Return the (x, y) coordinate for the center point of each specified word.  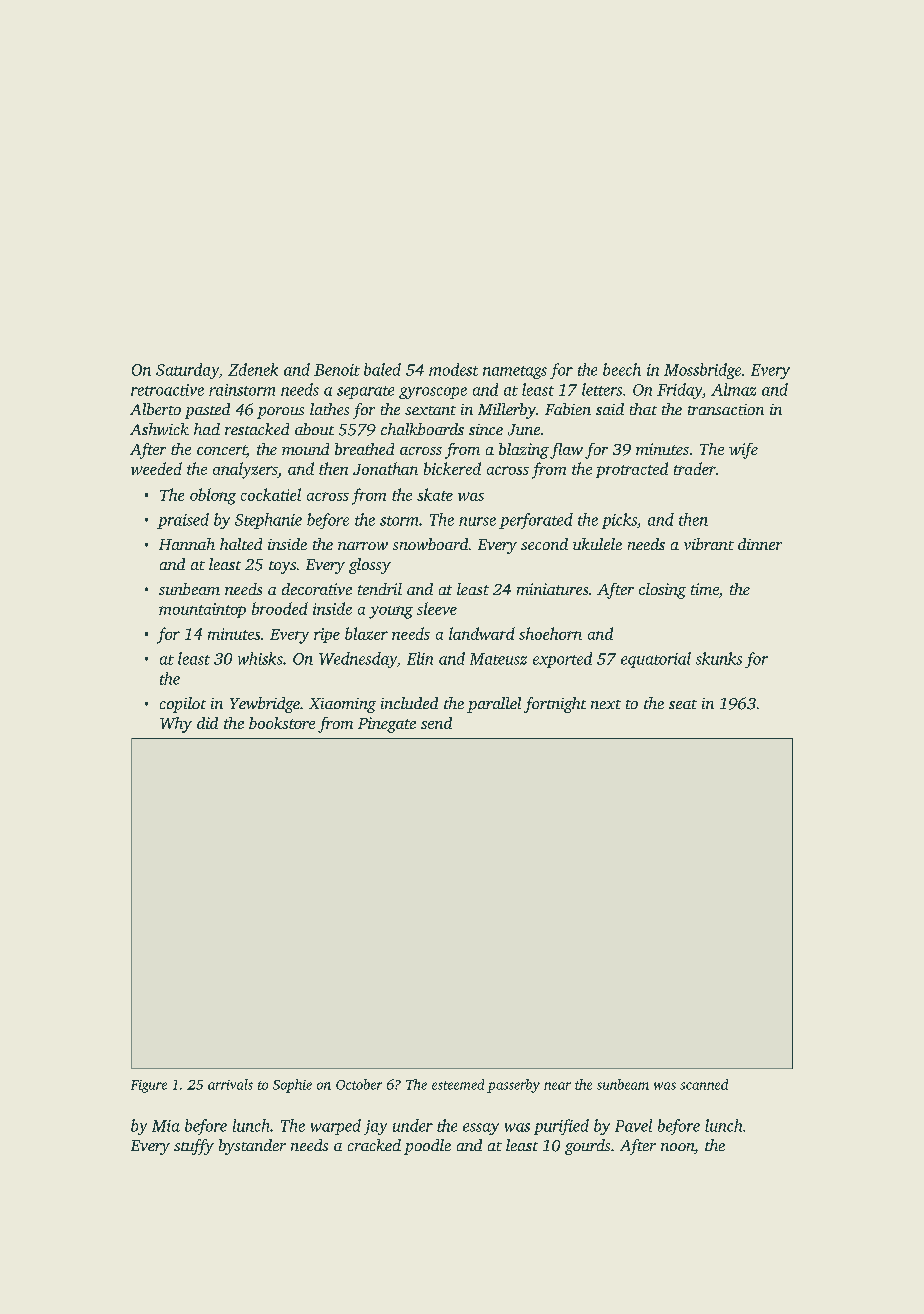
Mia (166, 1126)
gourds (587, 1147)
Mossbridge (702, 371)
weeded (156, 468)
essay (481, 1129)
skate (435, 494)
